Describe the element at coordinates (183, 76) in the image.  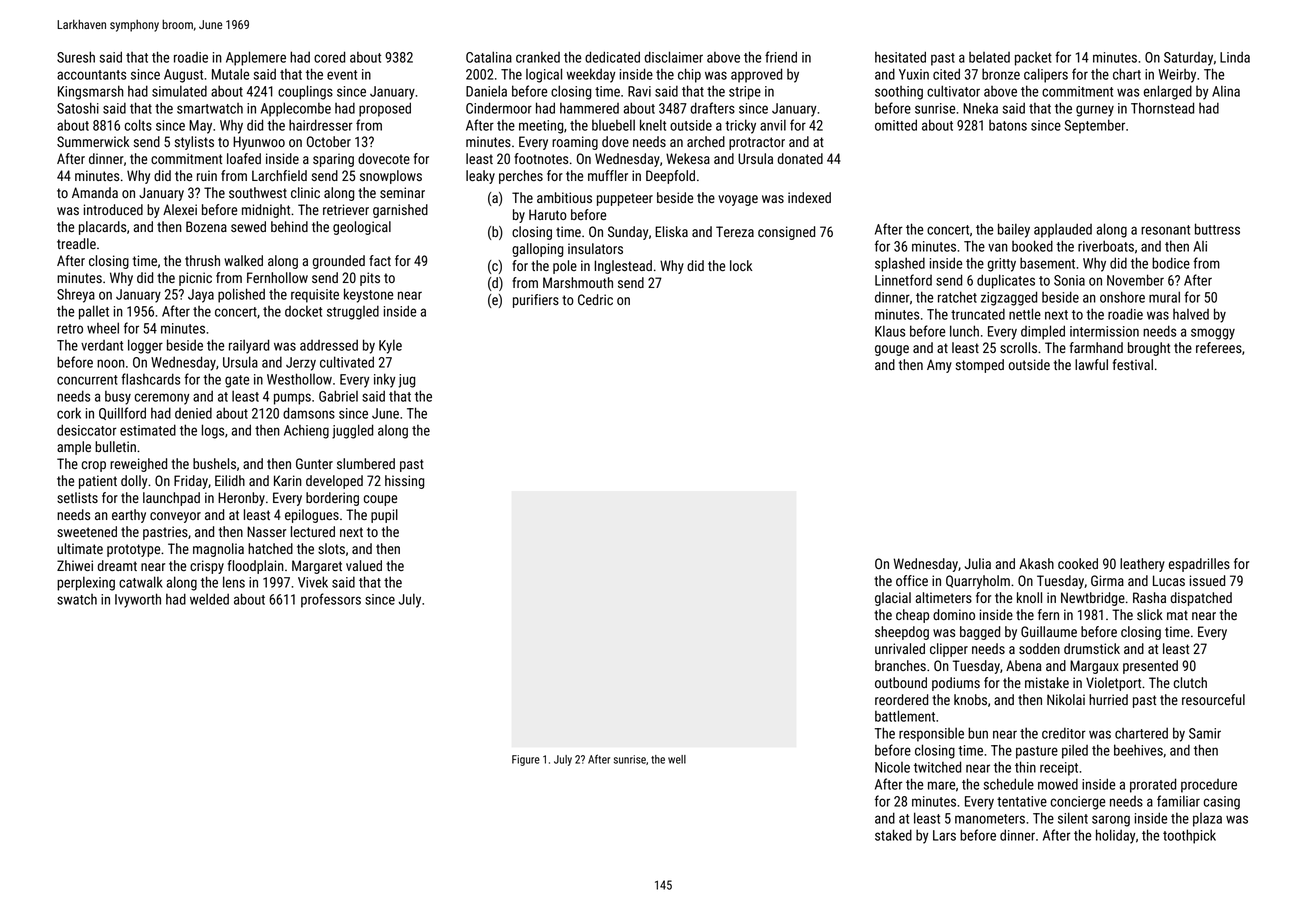
I see `August` at that location.
